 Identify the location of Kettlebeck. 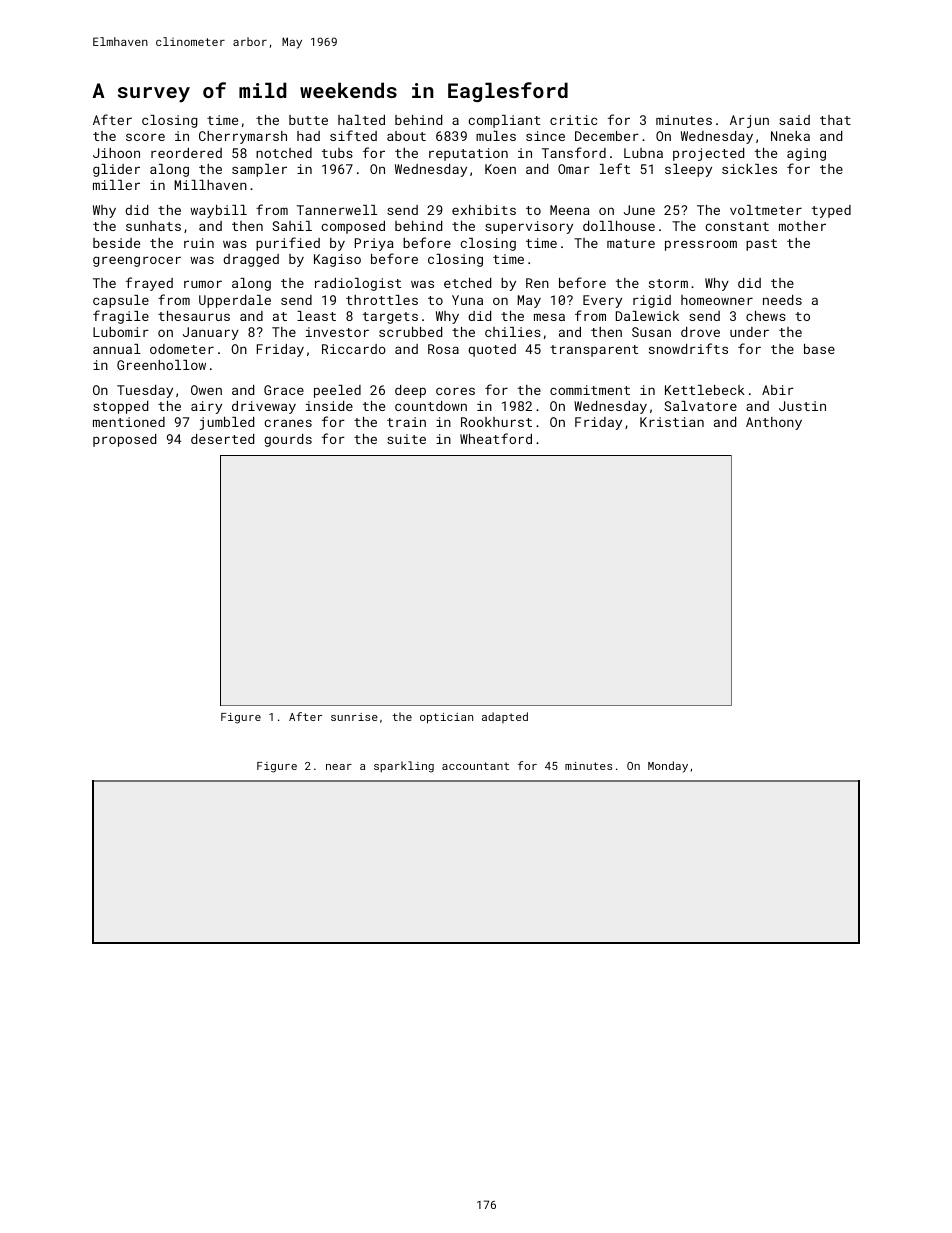
(705, 390).
